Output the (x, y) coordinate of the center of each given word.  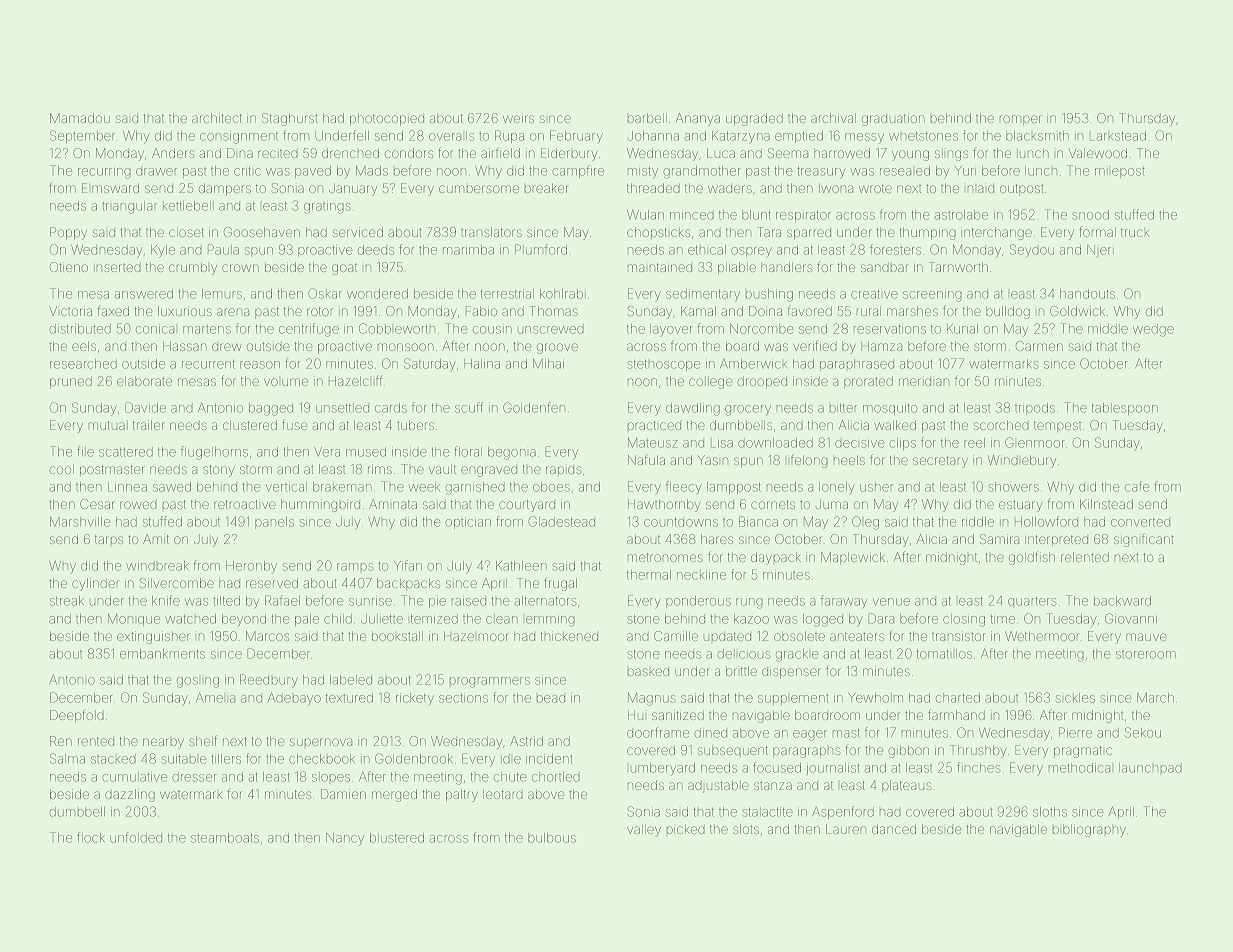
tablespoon (1125, 409)
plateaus (906, 786)
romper (1021, 120)
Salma (67, 758)
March (1155, 698)
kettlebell (188, 206)
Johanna (653, 136)
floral (468, 451)
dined (710, 733)
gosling (198, 682)
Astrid (526, 741)
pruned (71, 383)
